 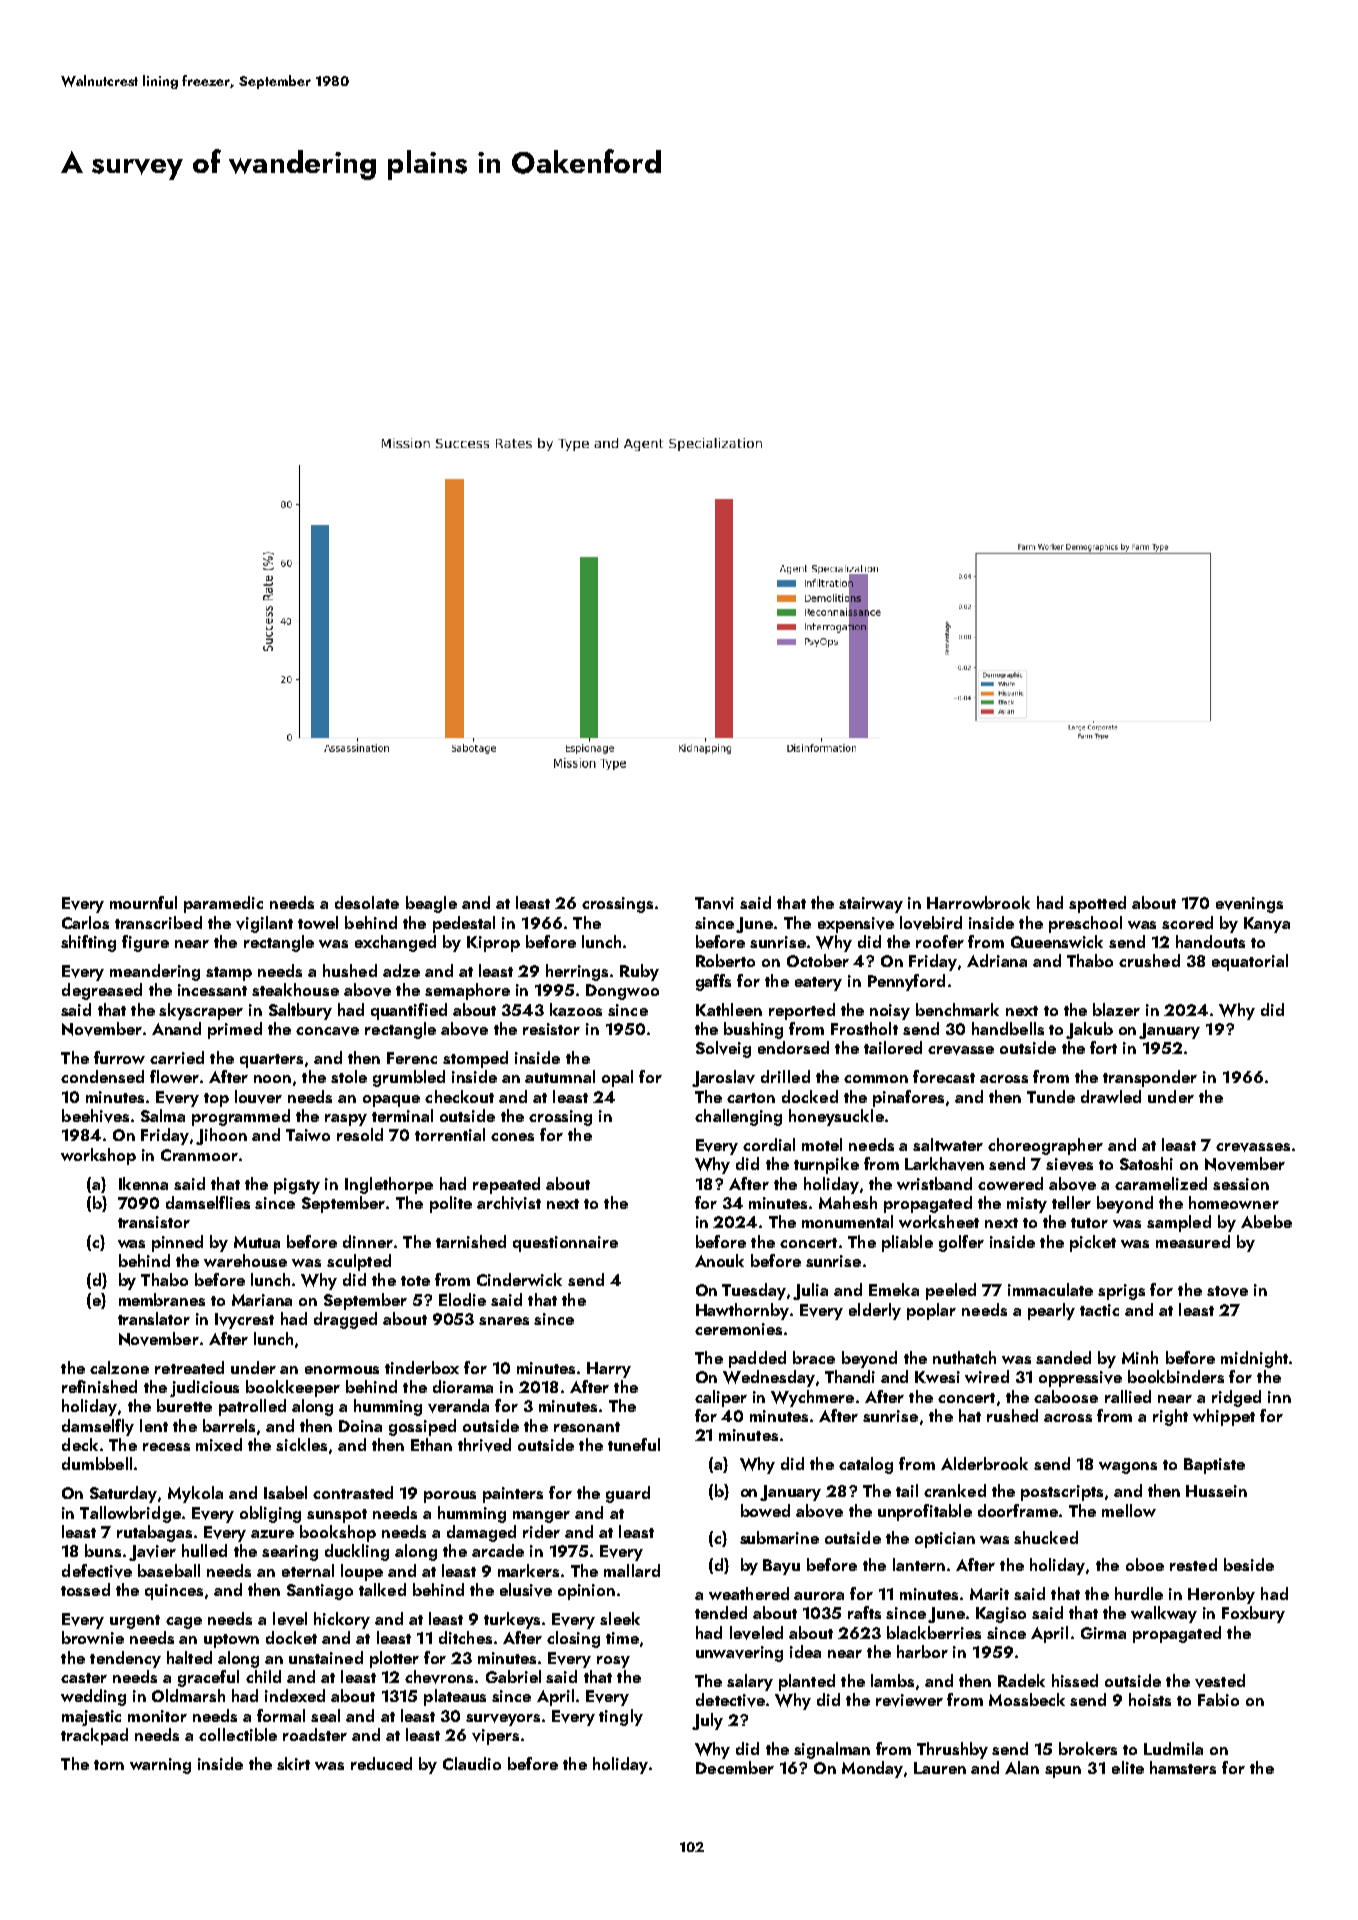 I want to click on paramedic, so click(x=223, y=904).
